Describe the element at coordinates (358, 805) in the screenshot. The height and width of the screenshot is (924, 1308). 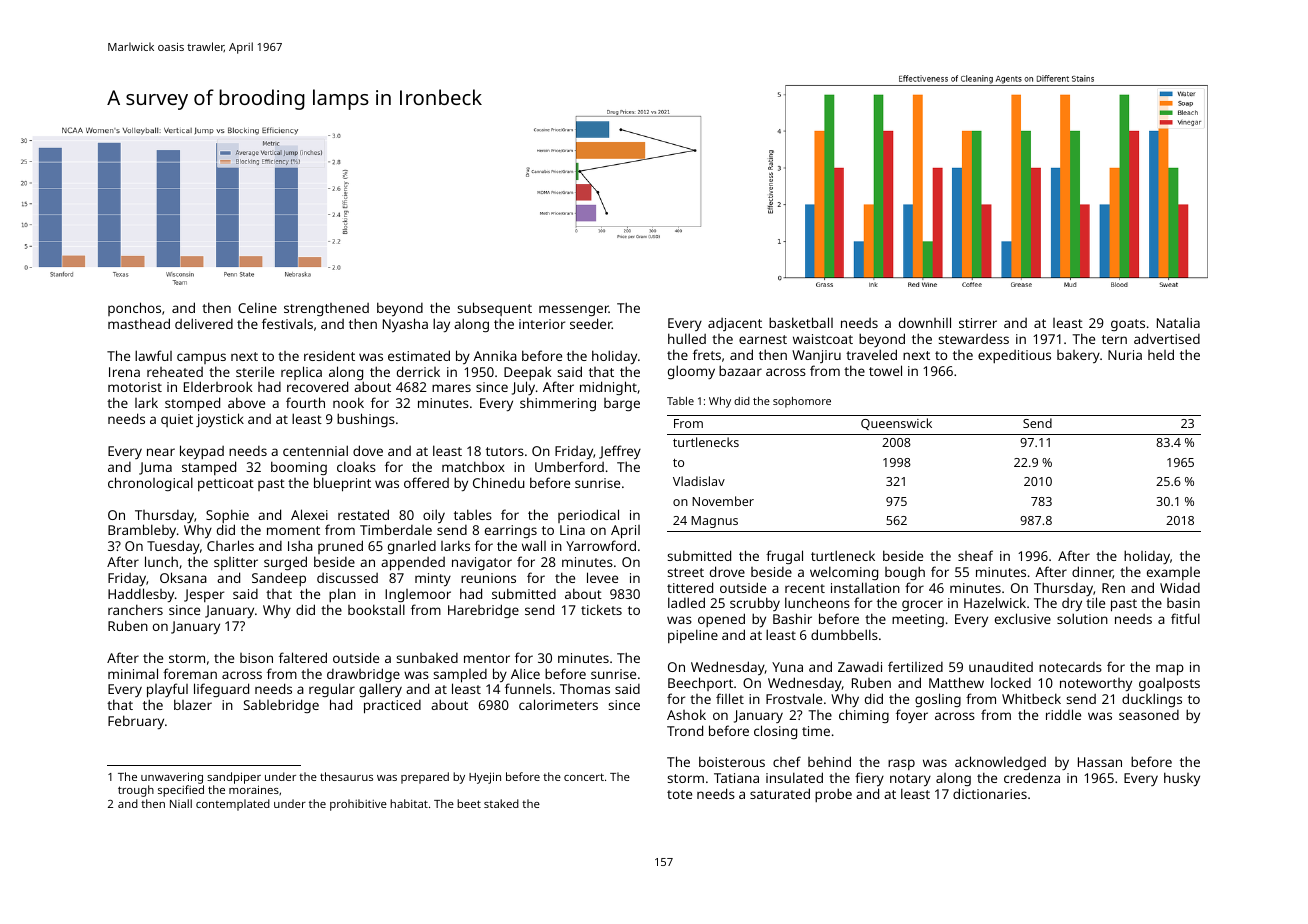
I see `prohibitive` at that location.
